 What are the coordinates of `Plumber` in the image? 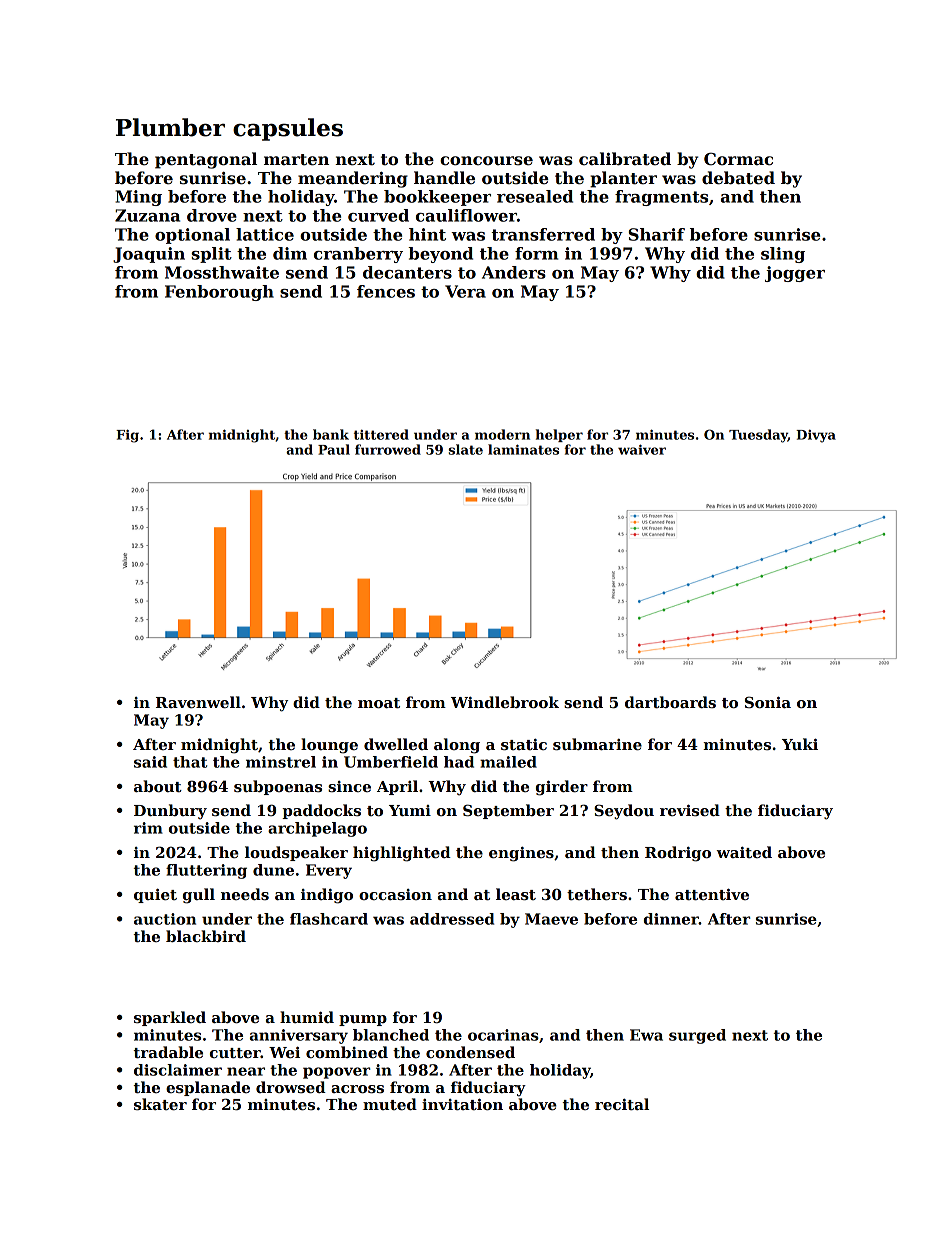 It's located at (170, 127).
